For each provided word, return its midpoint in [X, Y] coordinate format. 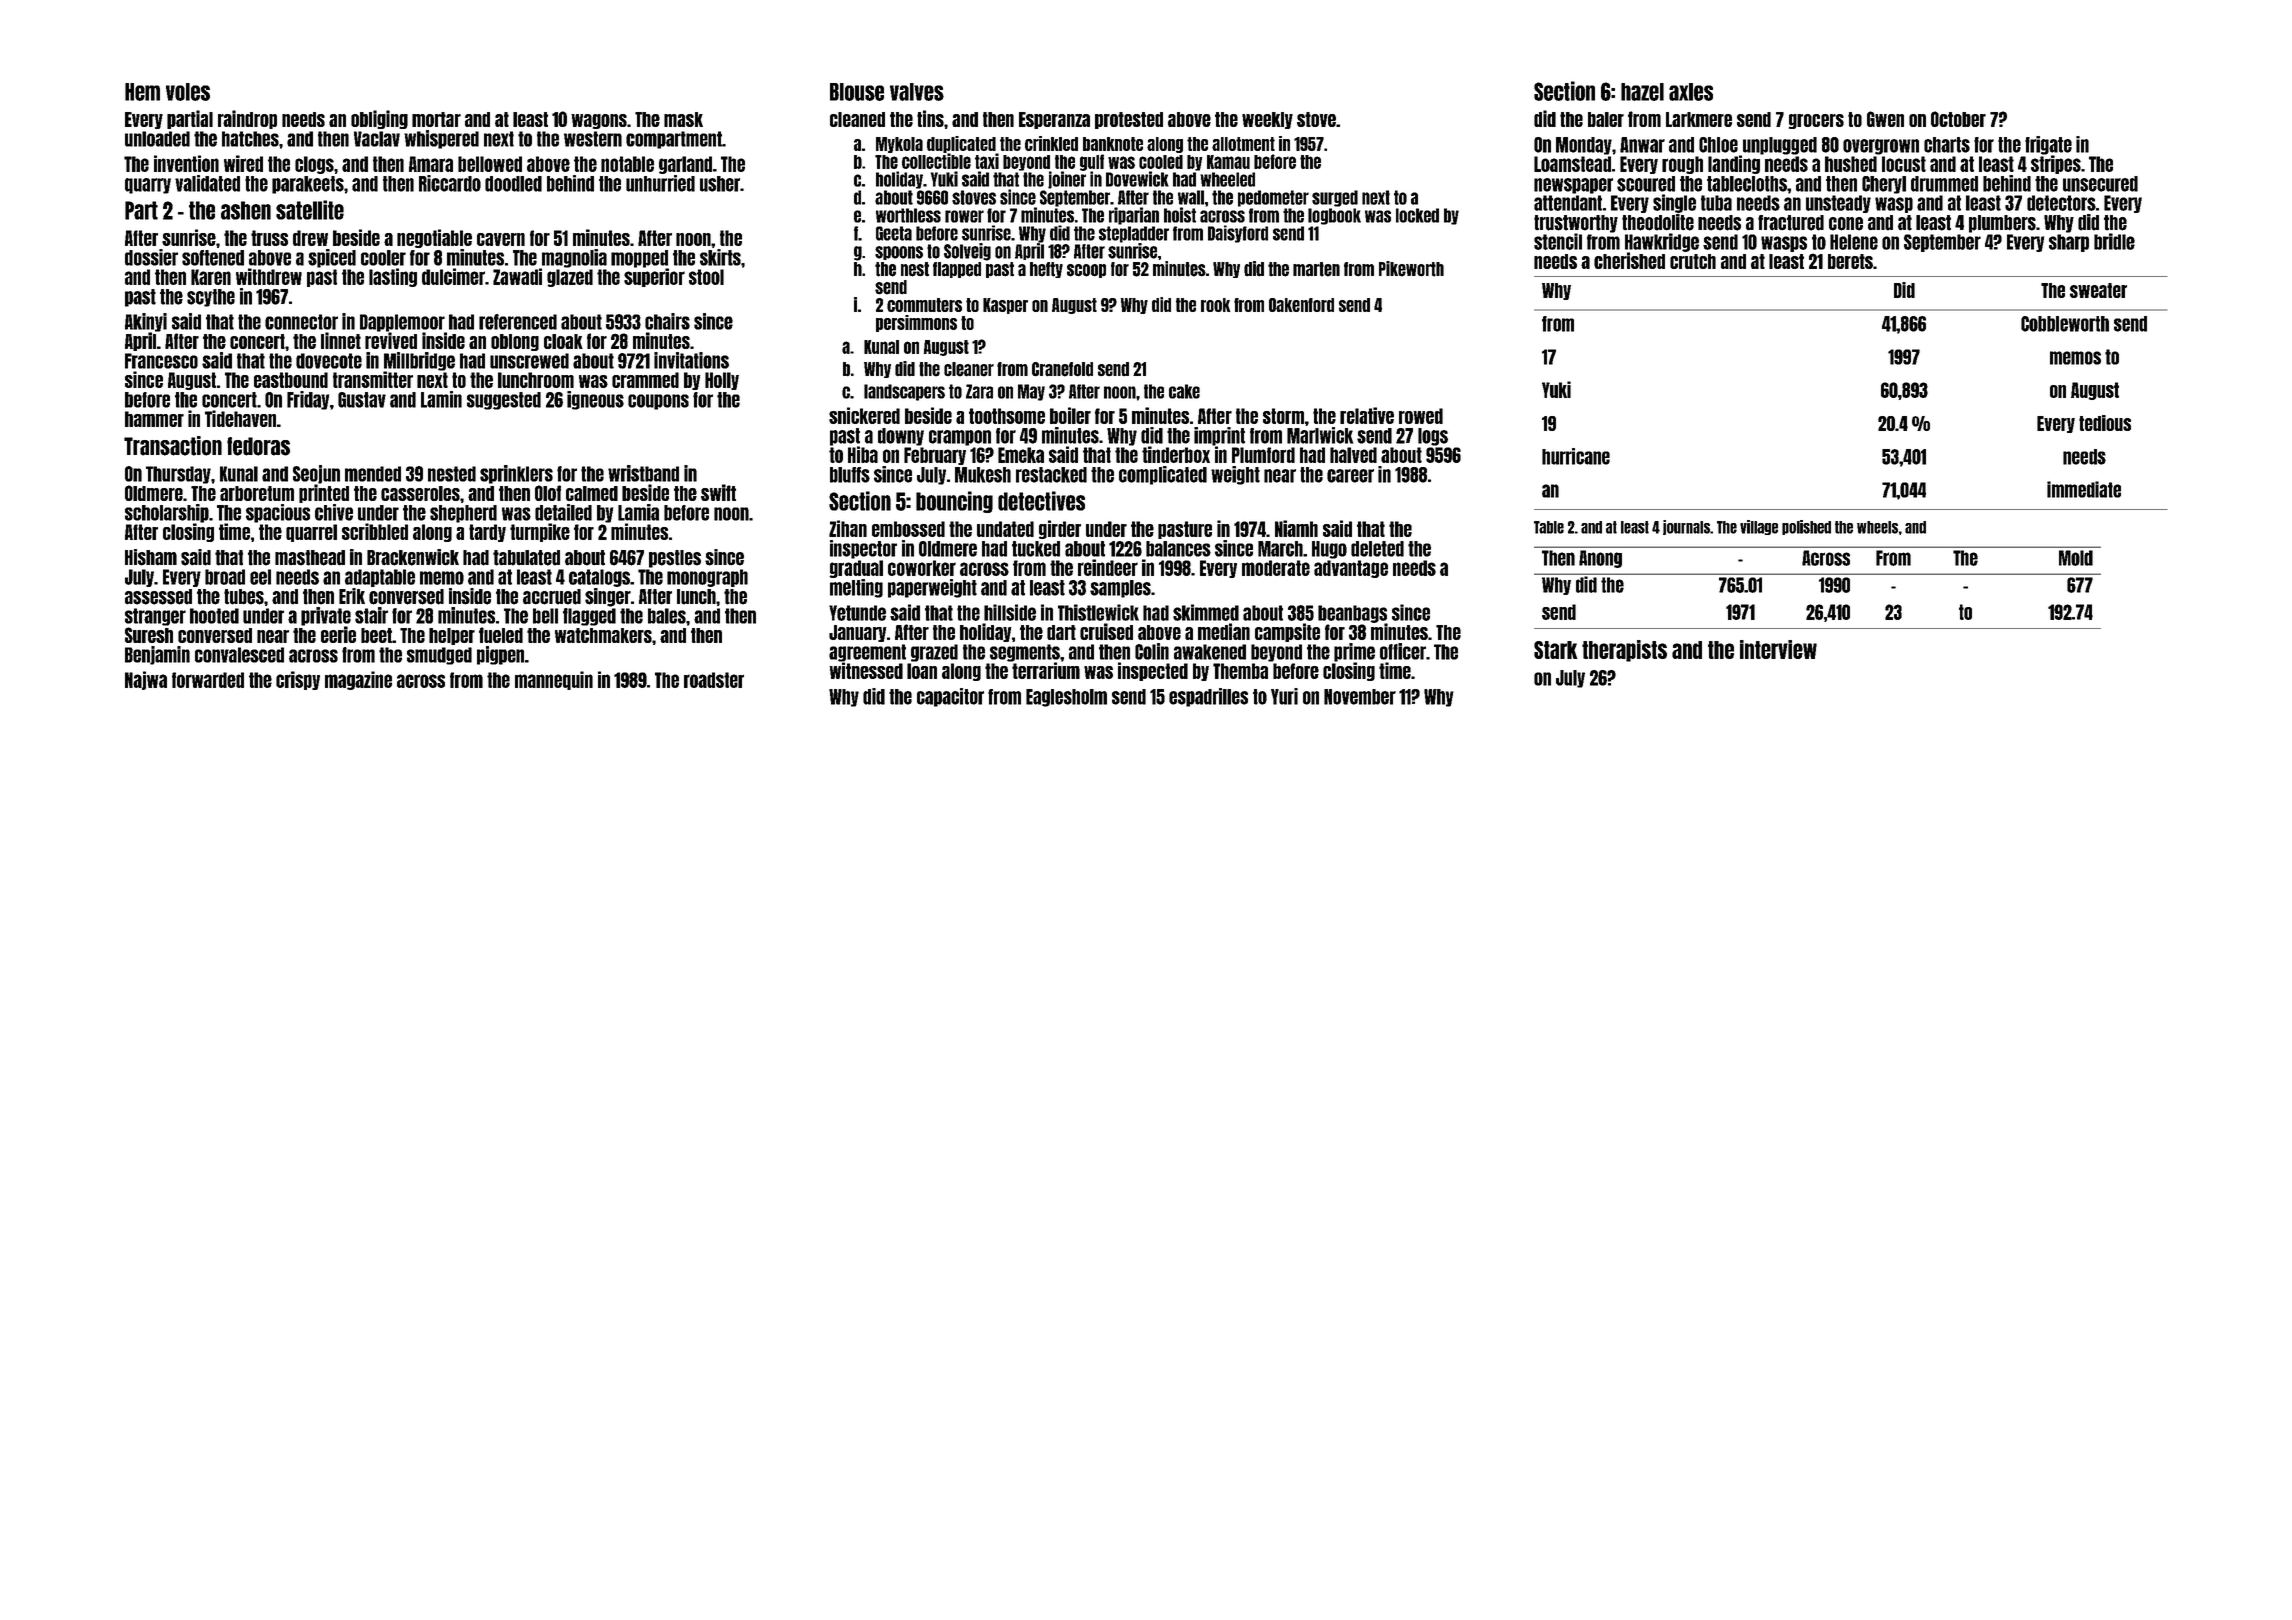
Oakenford [1301, 305]
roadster [714, 680]
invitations [691, 360]
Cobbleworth [2065, 324]
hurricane [1576, 456]
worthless [908, 215]
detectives [1041, 501]
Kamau [1228, 162]
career [1350, 476]
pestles [675, 559]
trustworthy [1576, 224]
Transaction [173, 446]
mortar [436, 119]
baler [1606, 119]
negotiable [434, 238]
